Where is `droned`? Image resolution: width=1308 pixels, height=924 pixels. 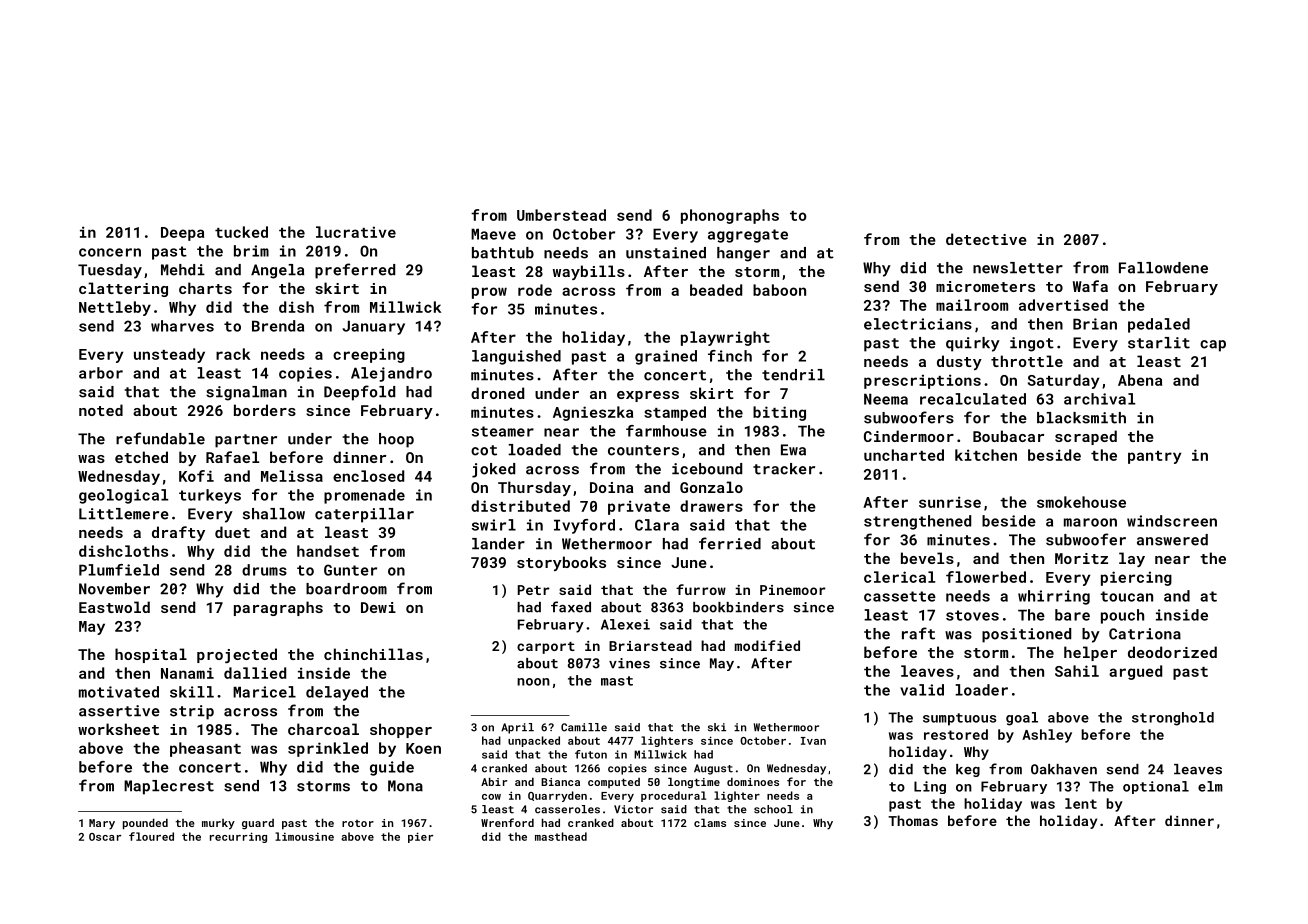 droned is located at coordinates (497, 393).
